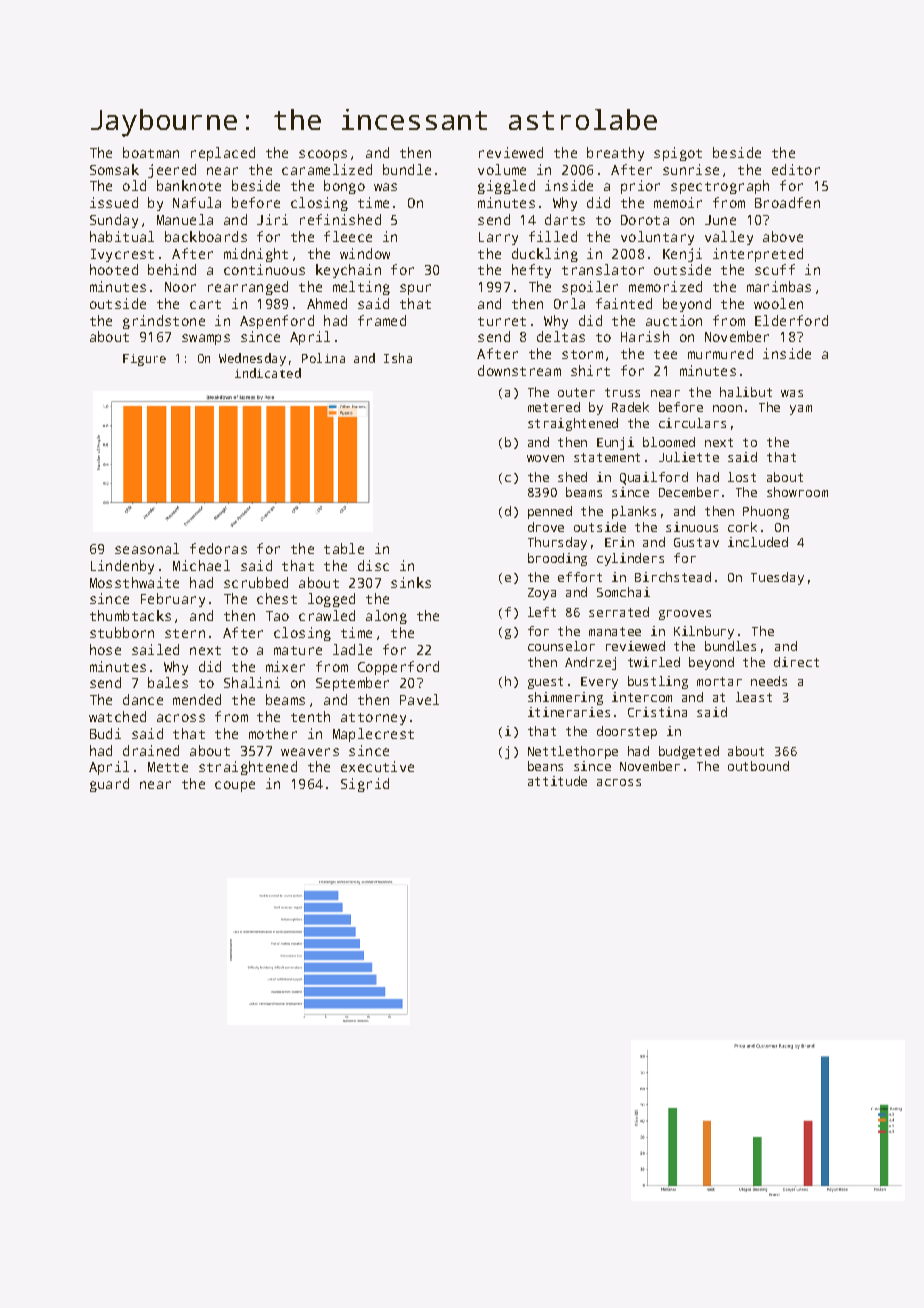 This page has height=1308, width=924. What do you see at coordinates (117, 716) in the page?
I see `watched` at bounding box center [117, 716].
